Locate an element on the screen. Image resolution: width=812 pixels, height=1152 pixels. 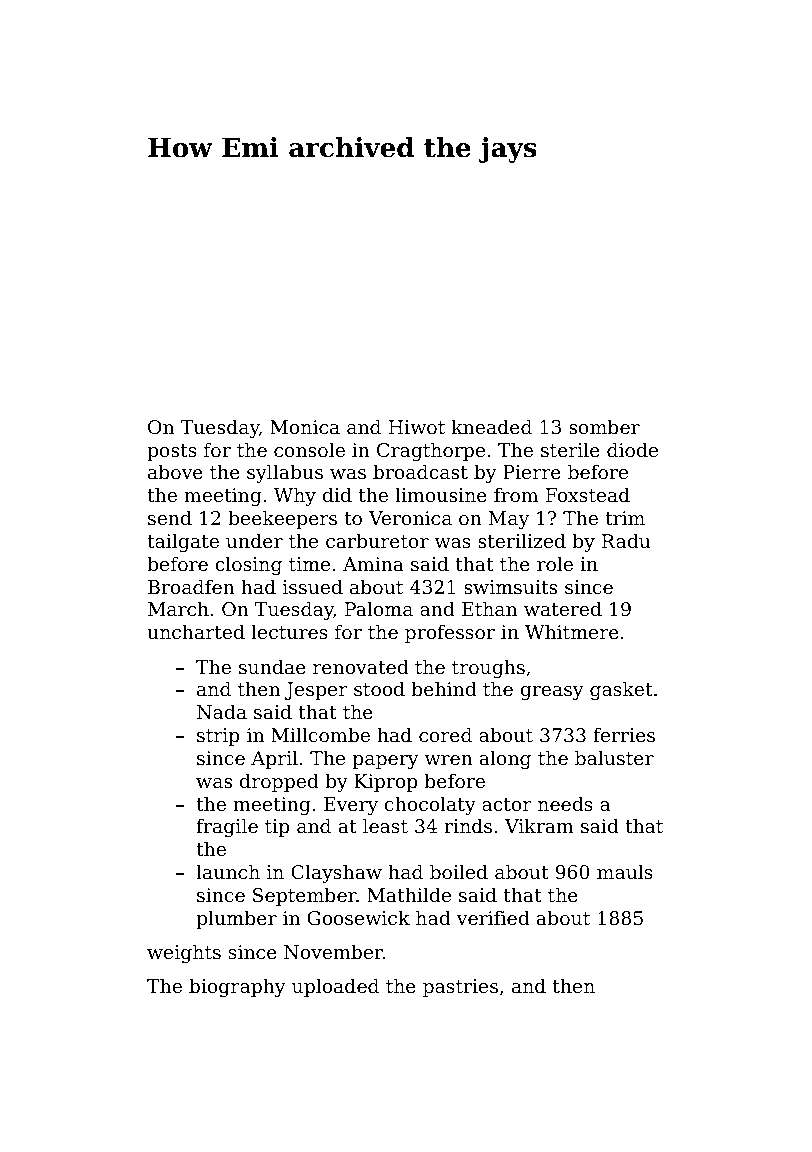
sterile is located at coordinates (570, 449).
